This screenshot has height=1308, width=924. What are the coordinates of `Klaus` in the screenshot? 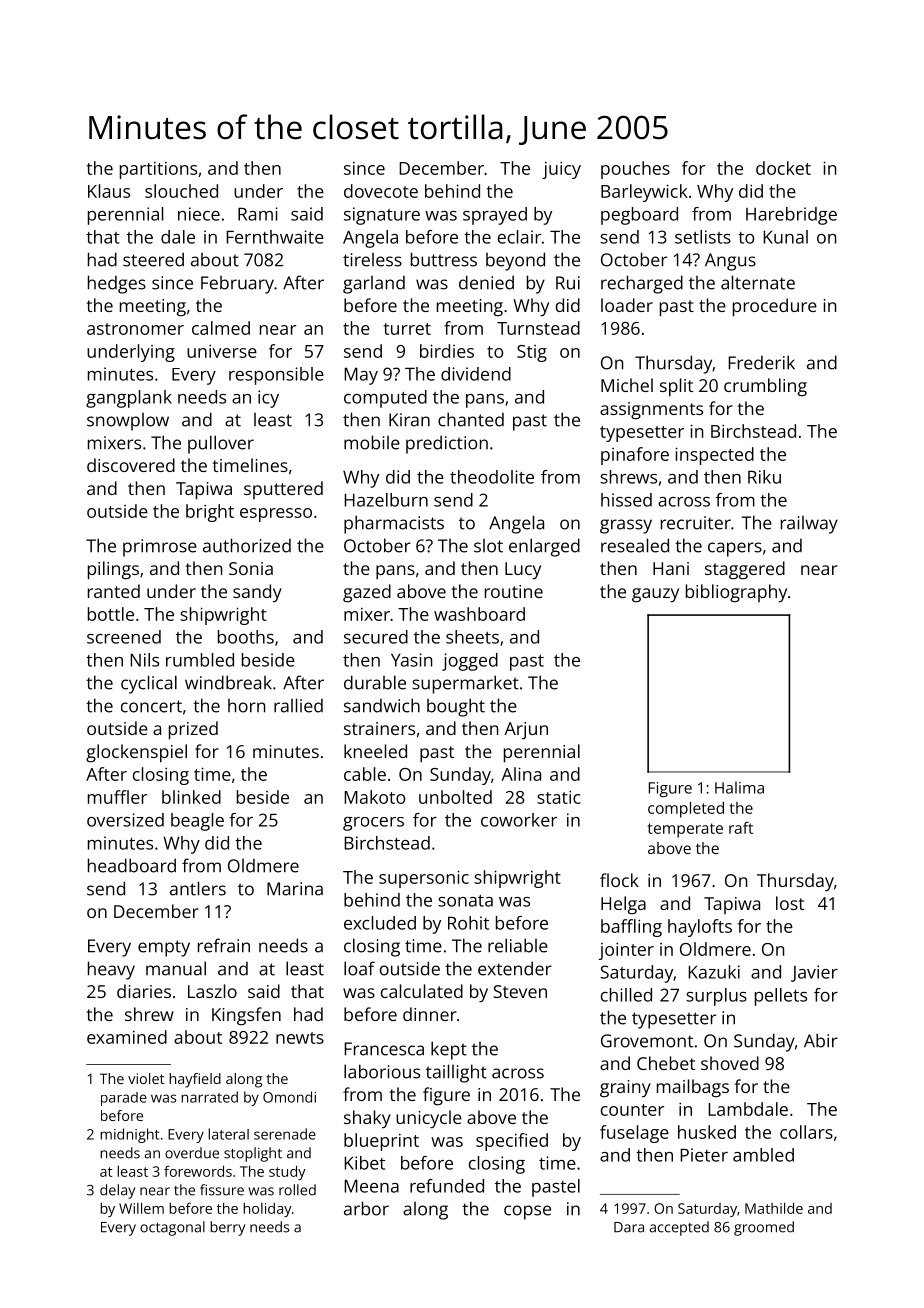 It's located at (109, 191).
